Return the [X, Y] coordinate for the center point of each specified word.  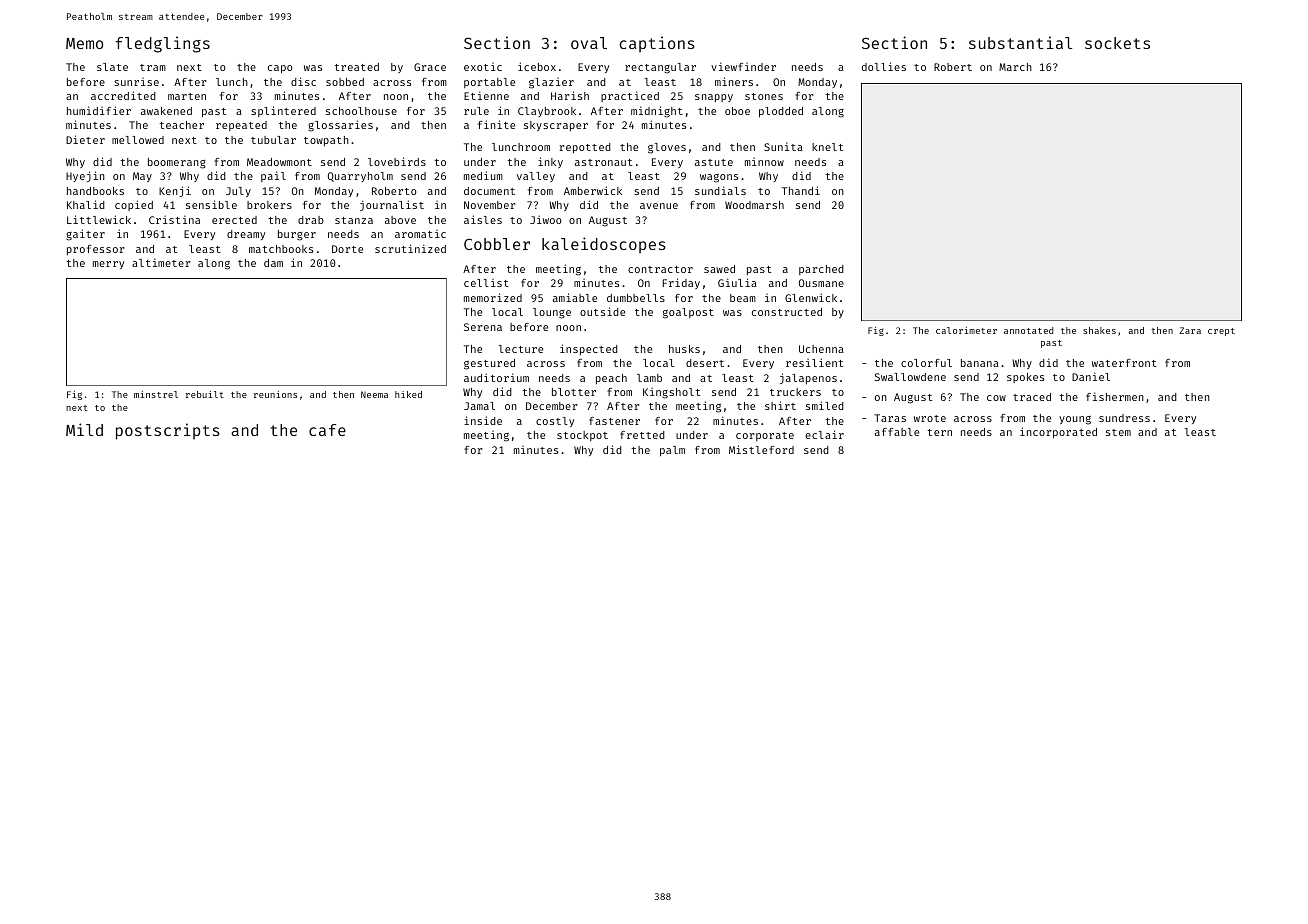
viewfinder [743, 66]
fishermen [1115, 396]
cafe [327, 430]
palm [672, 451]
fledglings [163, 44]
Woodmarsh [754, 205]
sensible [211, 204]
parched [821, 270]
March [1015, 67]
